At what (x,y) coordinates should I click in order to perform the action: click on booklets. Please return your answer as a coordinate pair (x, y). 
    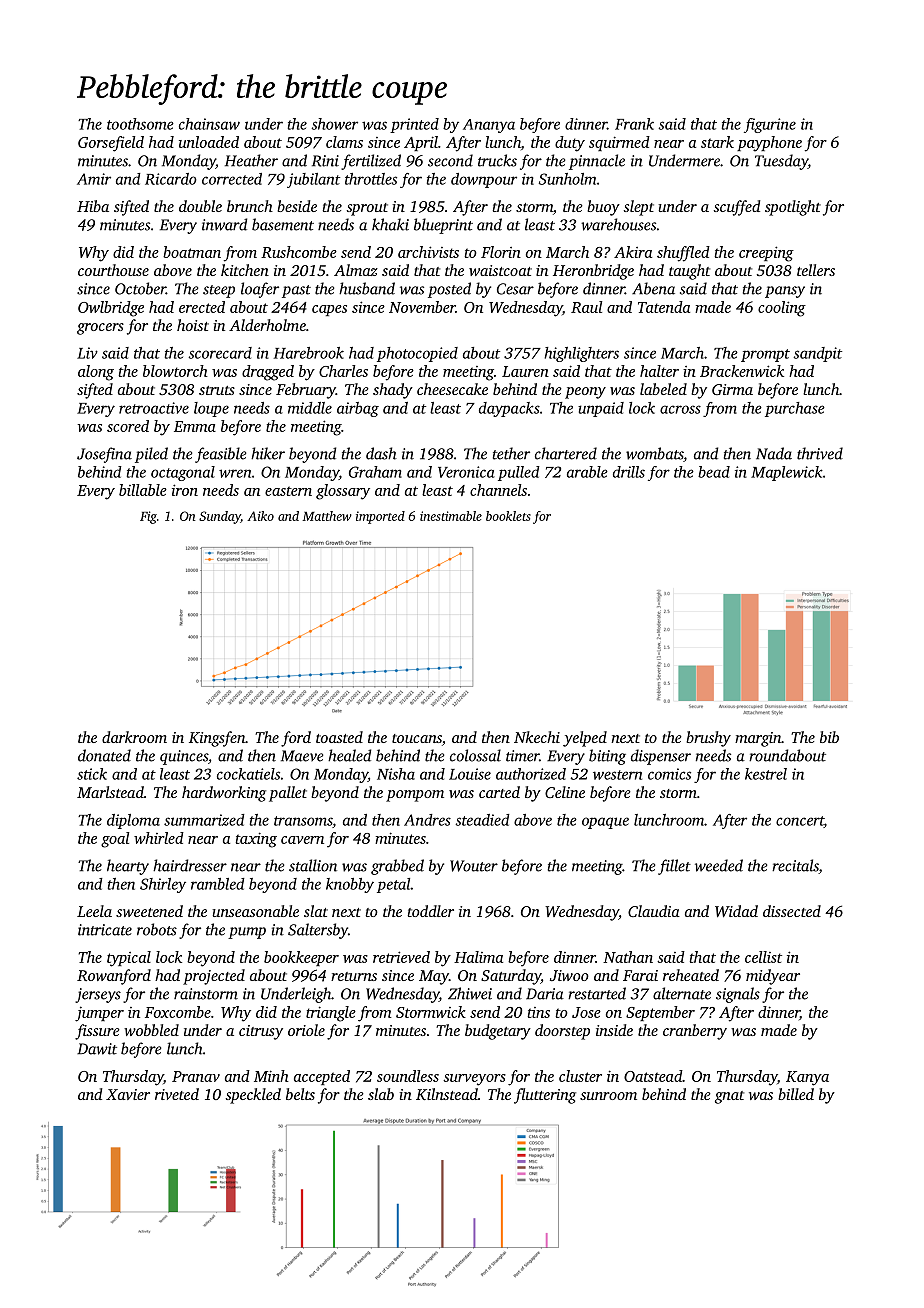
    Looking at the image, I should click on (508, 516).
